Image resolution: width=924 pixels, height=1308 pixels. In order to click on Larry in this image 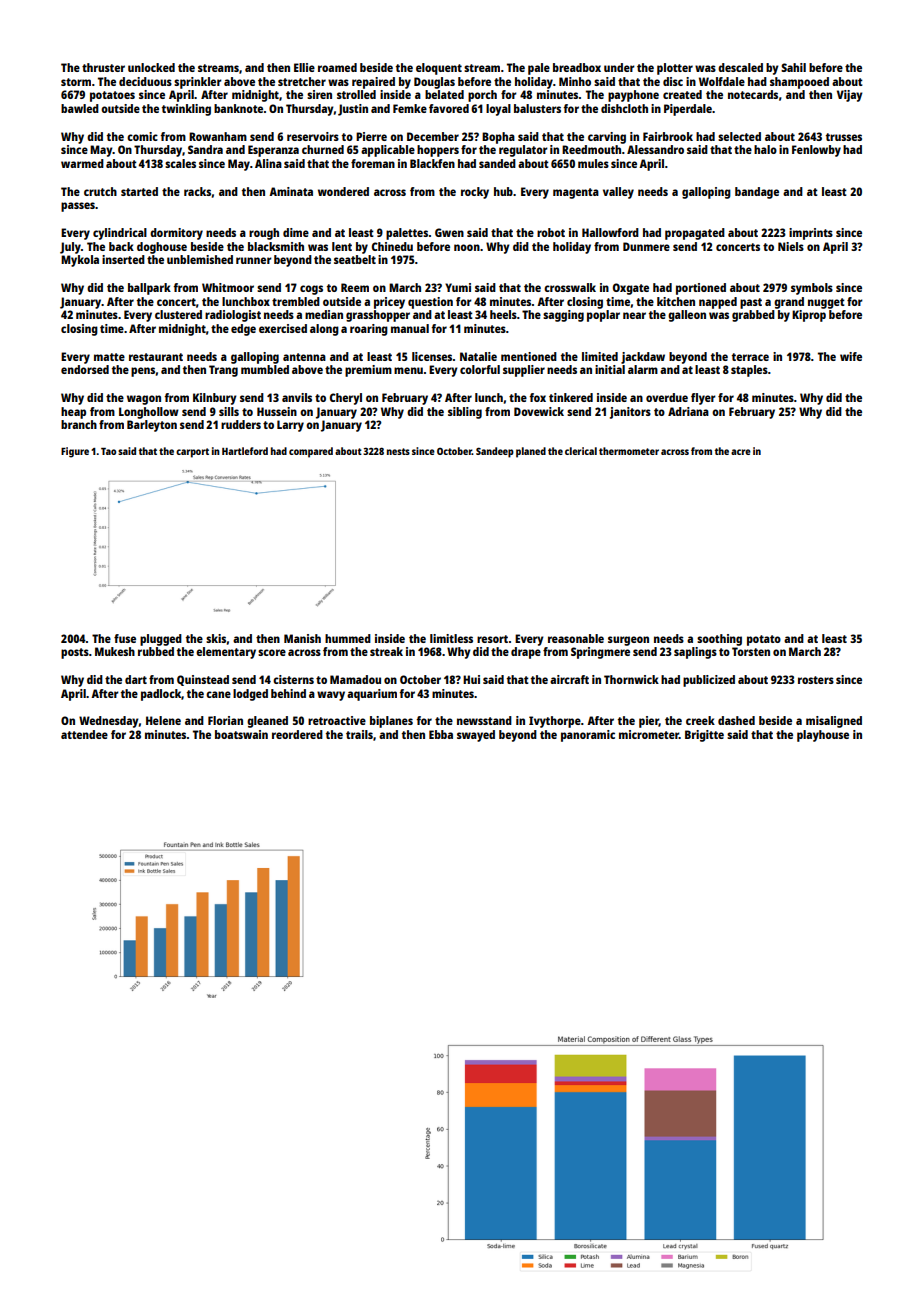, I will do `click(290, 426)`.
